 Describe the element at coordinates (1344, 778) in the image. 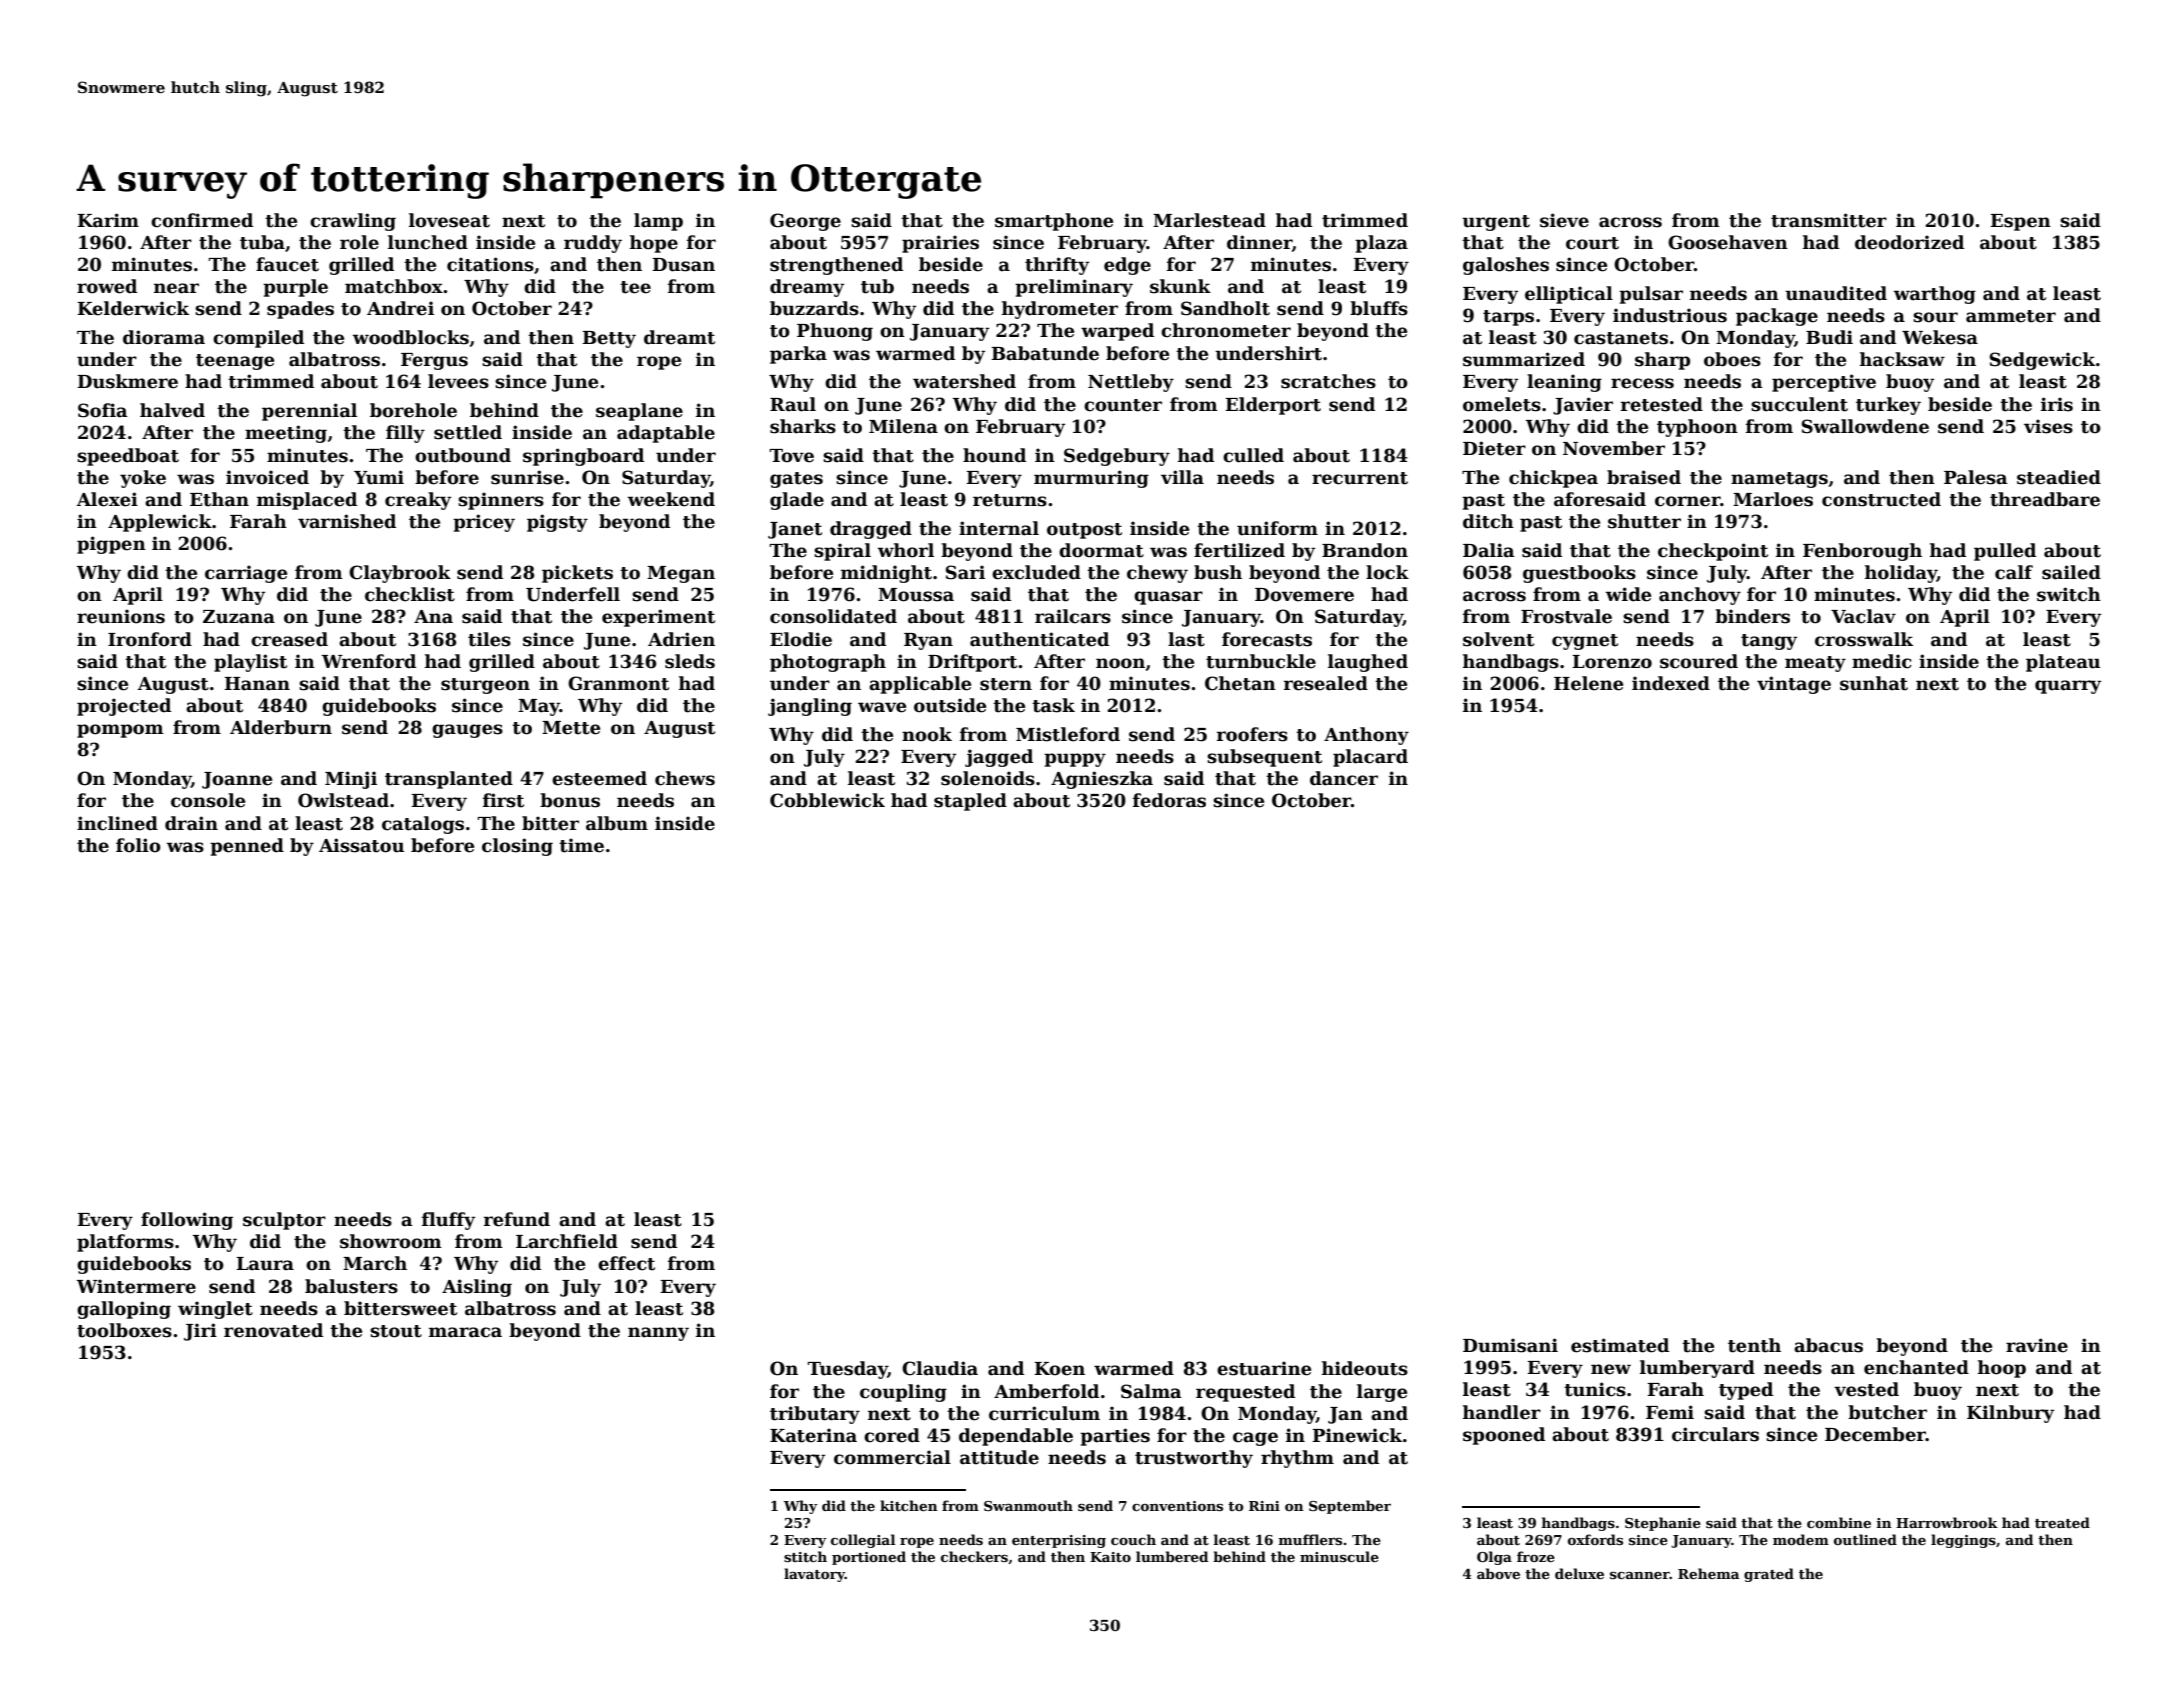

I see `dancer` at that location.
